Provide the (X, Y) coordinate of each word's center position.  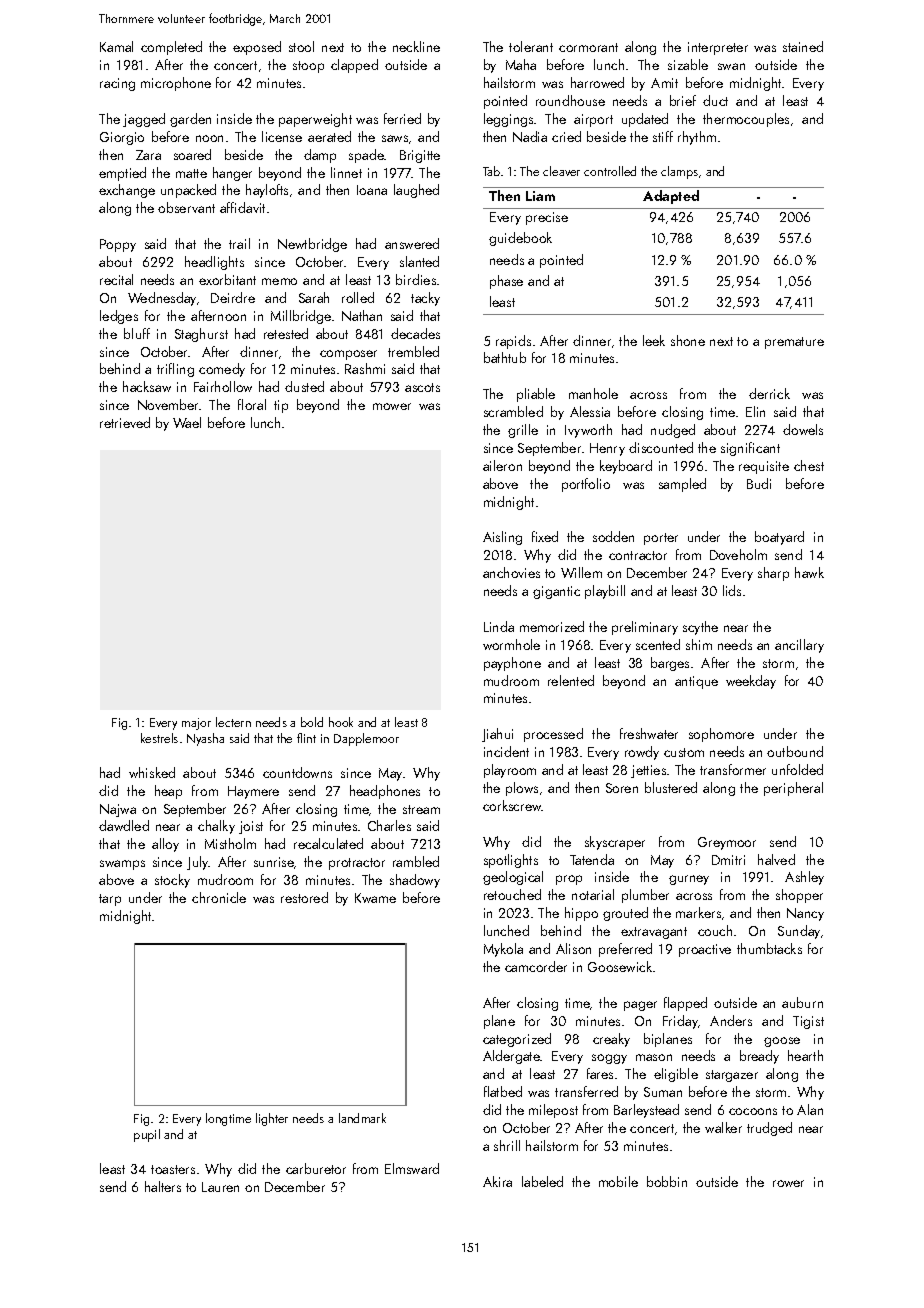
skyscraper (615, 843)
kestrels (159, 738)
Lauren (220, 1187)
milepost (553, 1111)
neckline (416, 46)
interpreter (718, 48)
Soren (622, 788)
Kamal (116, 46)
